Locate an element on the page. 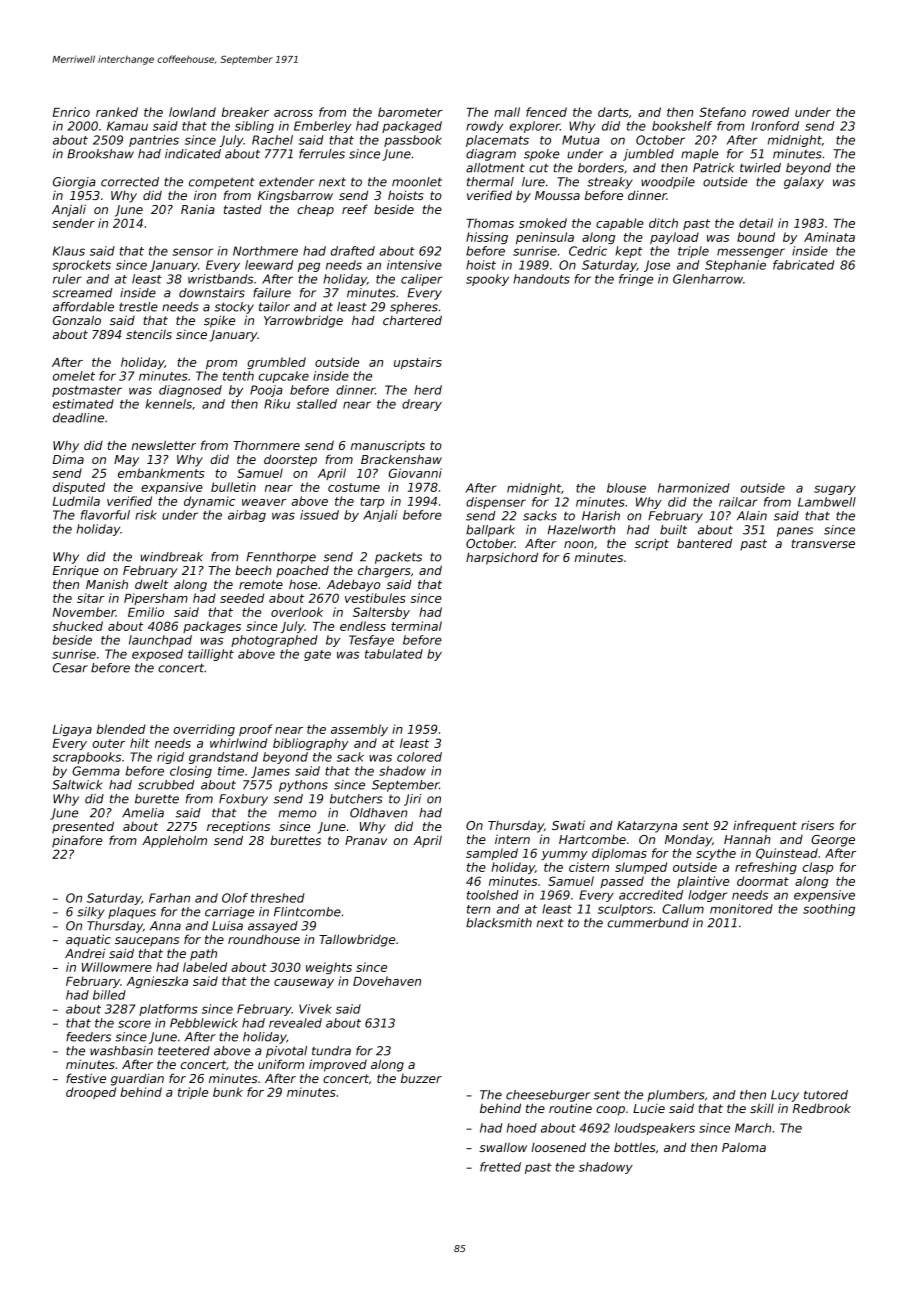 Image resolution: width=908 pixels, height=1316 pixels. dwelt is located at coordinates (151, 584).
